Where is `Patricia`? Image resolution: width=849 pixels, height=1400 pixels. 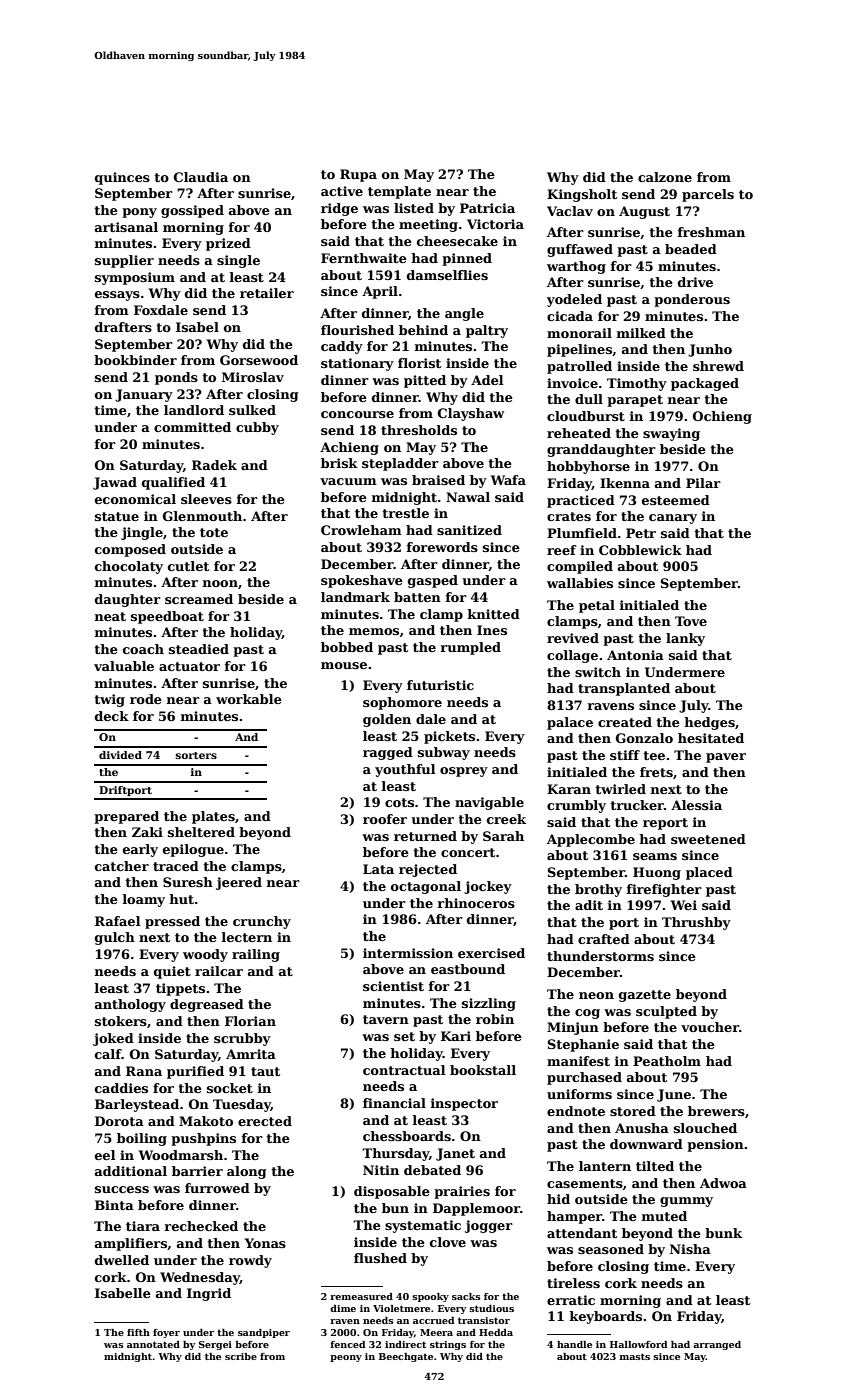 Patricia is located at coordinates (487, 208).
